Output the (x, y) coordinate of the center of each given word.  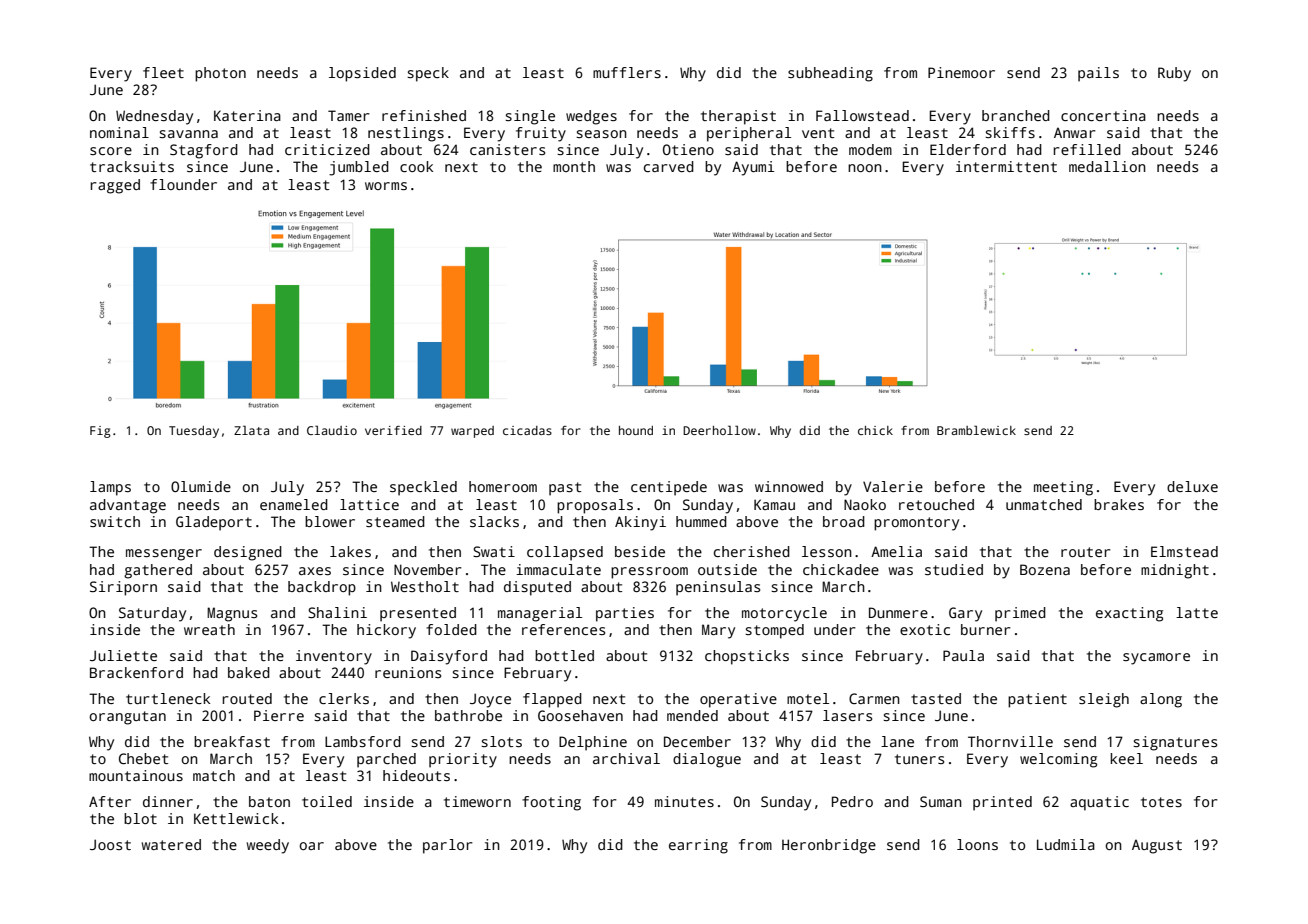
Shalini (337, 612)
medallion (1107, 166)
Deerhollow (719, 430)
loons (977, 844)
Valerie (893, 486)
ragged (115, 186)
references (563, 629)
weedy (268, 846)
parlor (448, 846)
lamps (110, 488)
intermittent (1006, 166)
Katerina (247, 115)
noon (865, 168)
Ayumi (753, 168)
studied (954, 569)
